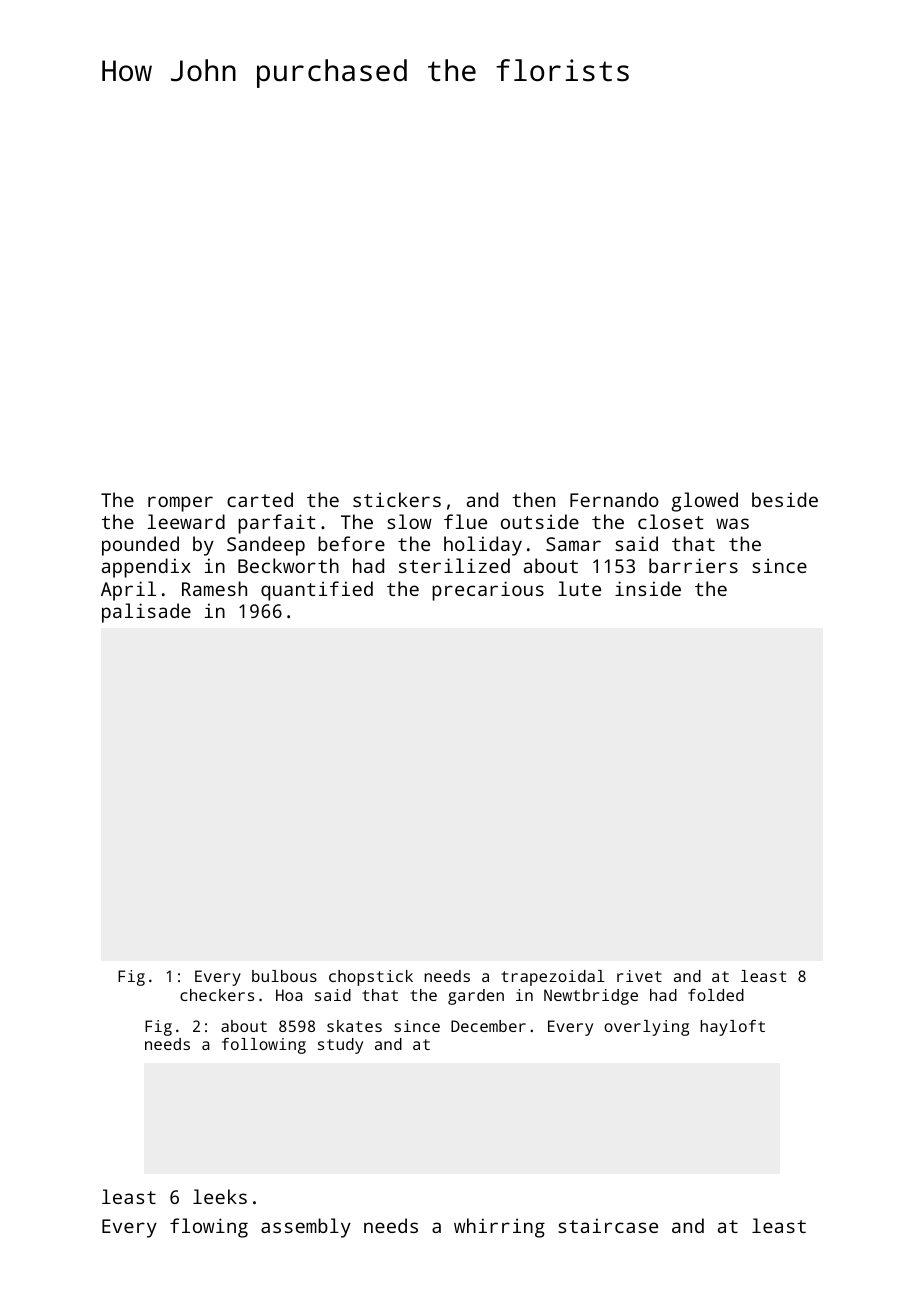  Describe the element at coordinates (716, 995) in the screenshot. I see `folded` at that location.
